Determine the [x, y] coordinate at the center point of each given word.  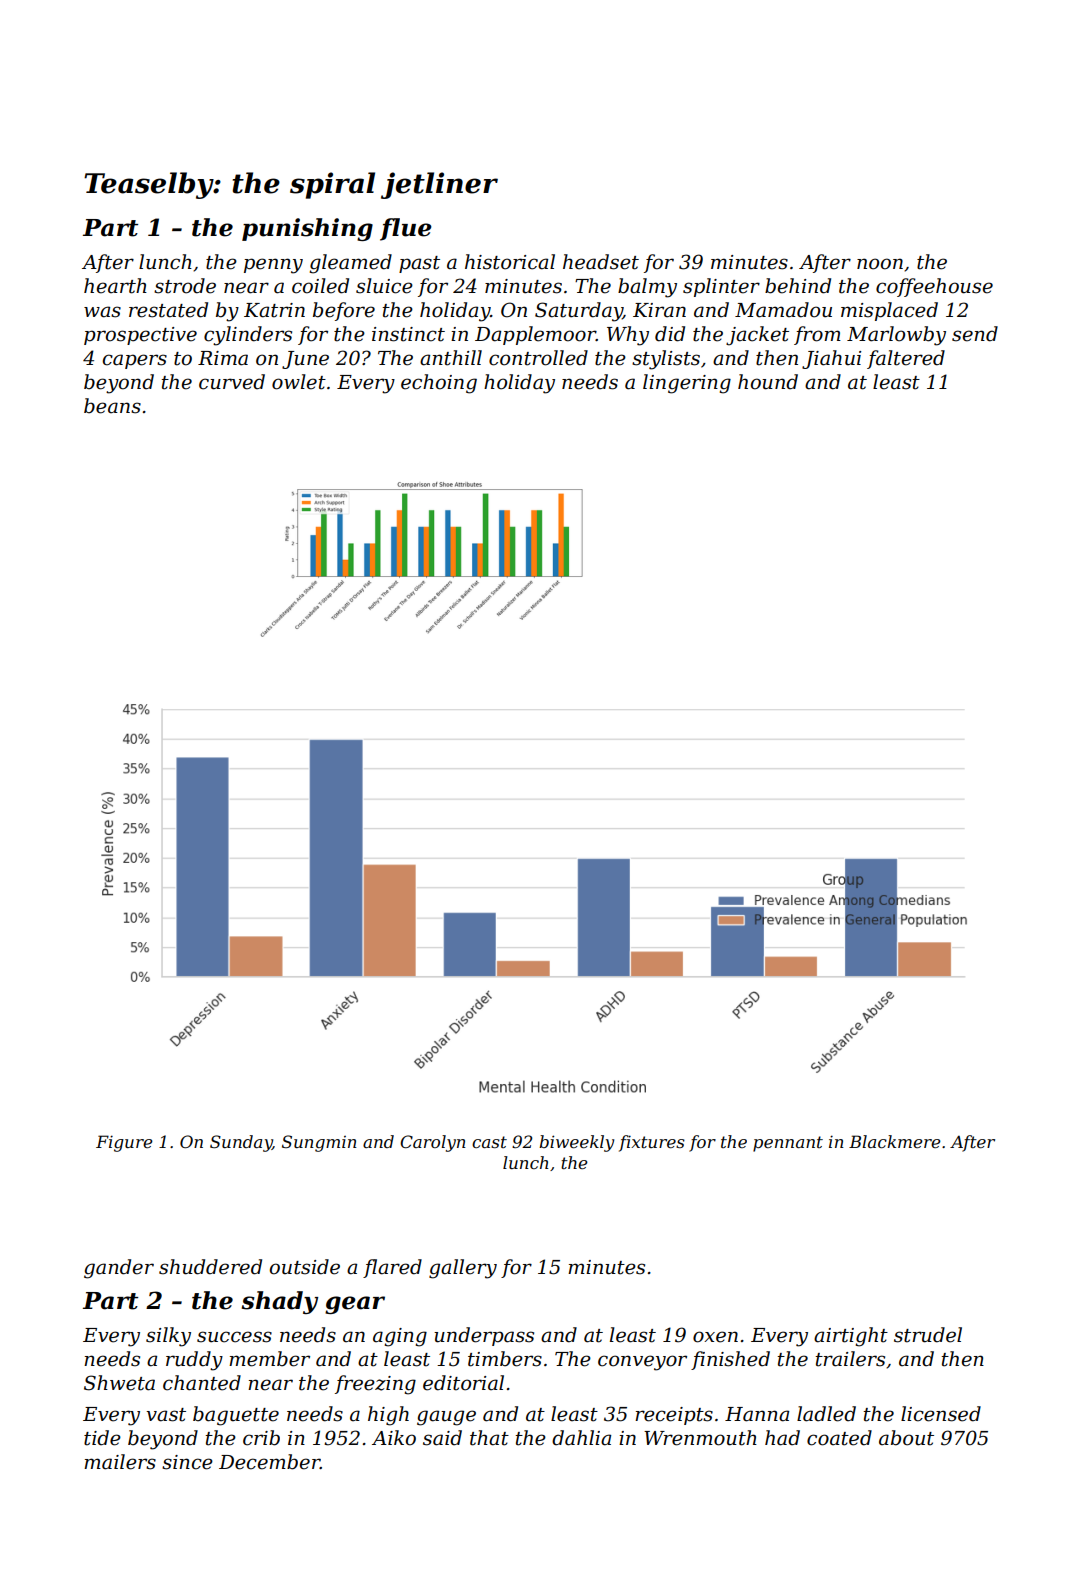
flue [406, 229]
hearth [115, 286]
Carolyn [433, 1143]
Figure [124, 1143]
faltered [906, 359]
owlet [299, 382]
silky [168, 1337]
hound [768, 382]
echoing [439, 384]
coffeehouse [934, 287]
